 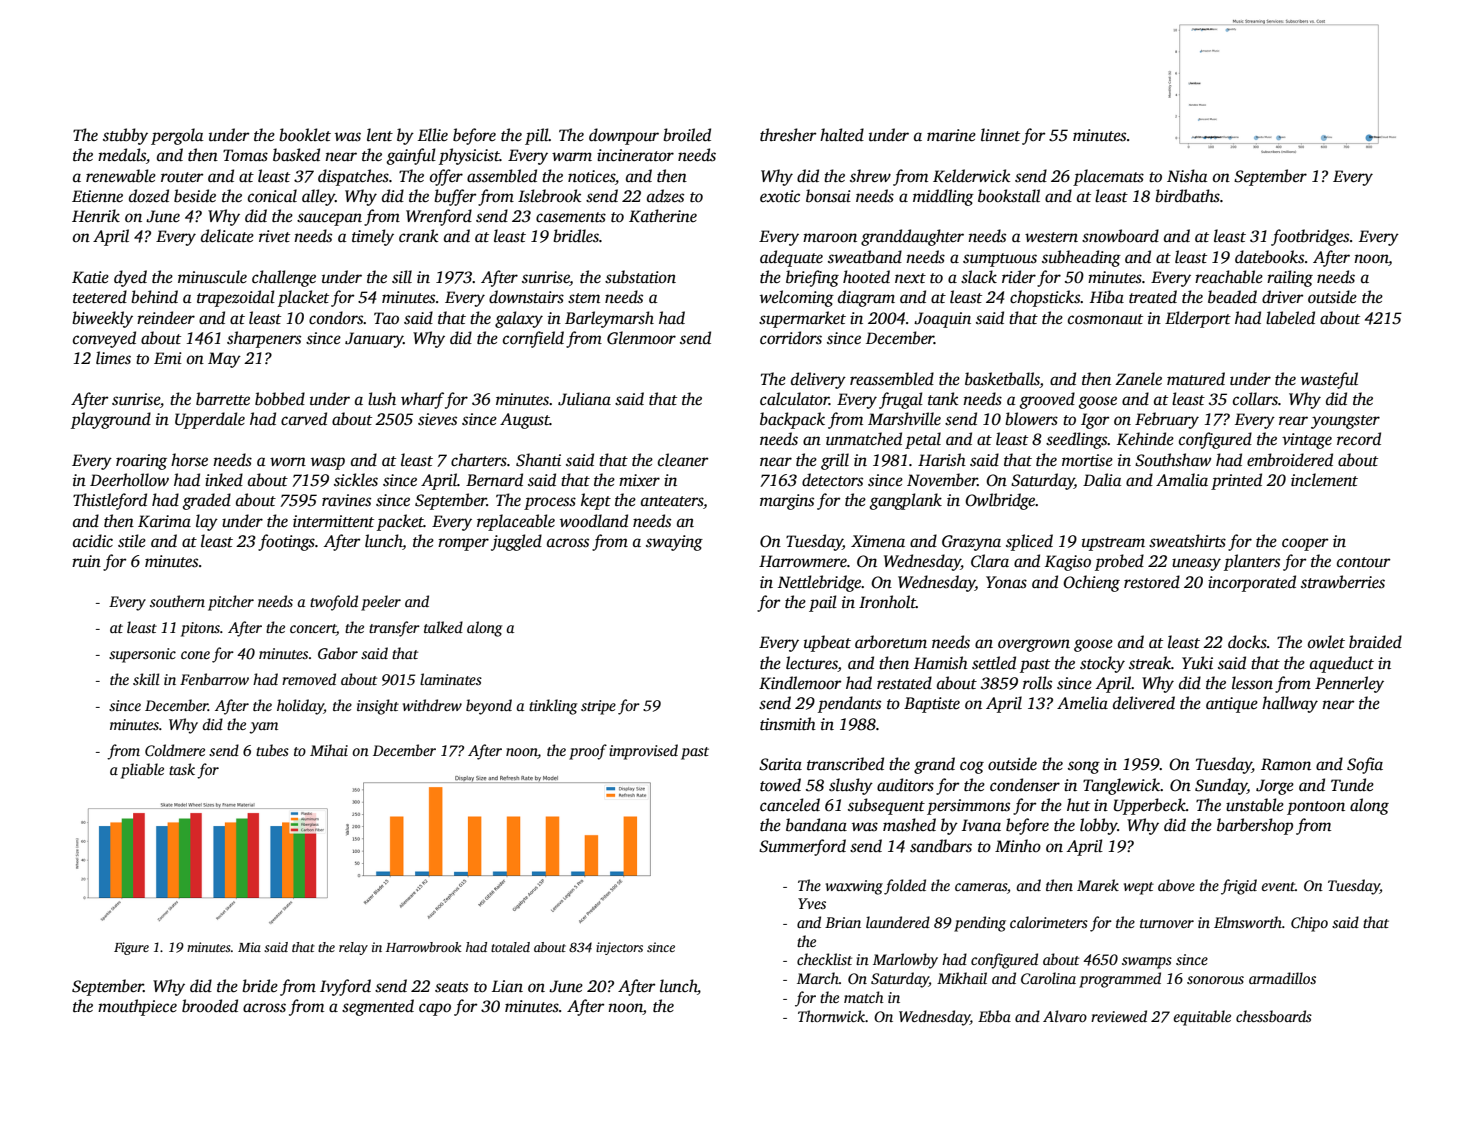 I want to click on talked, so click(x=443, y=627).
